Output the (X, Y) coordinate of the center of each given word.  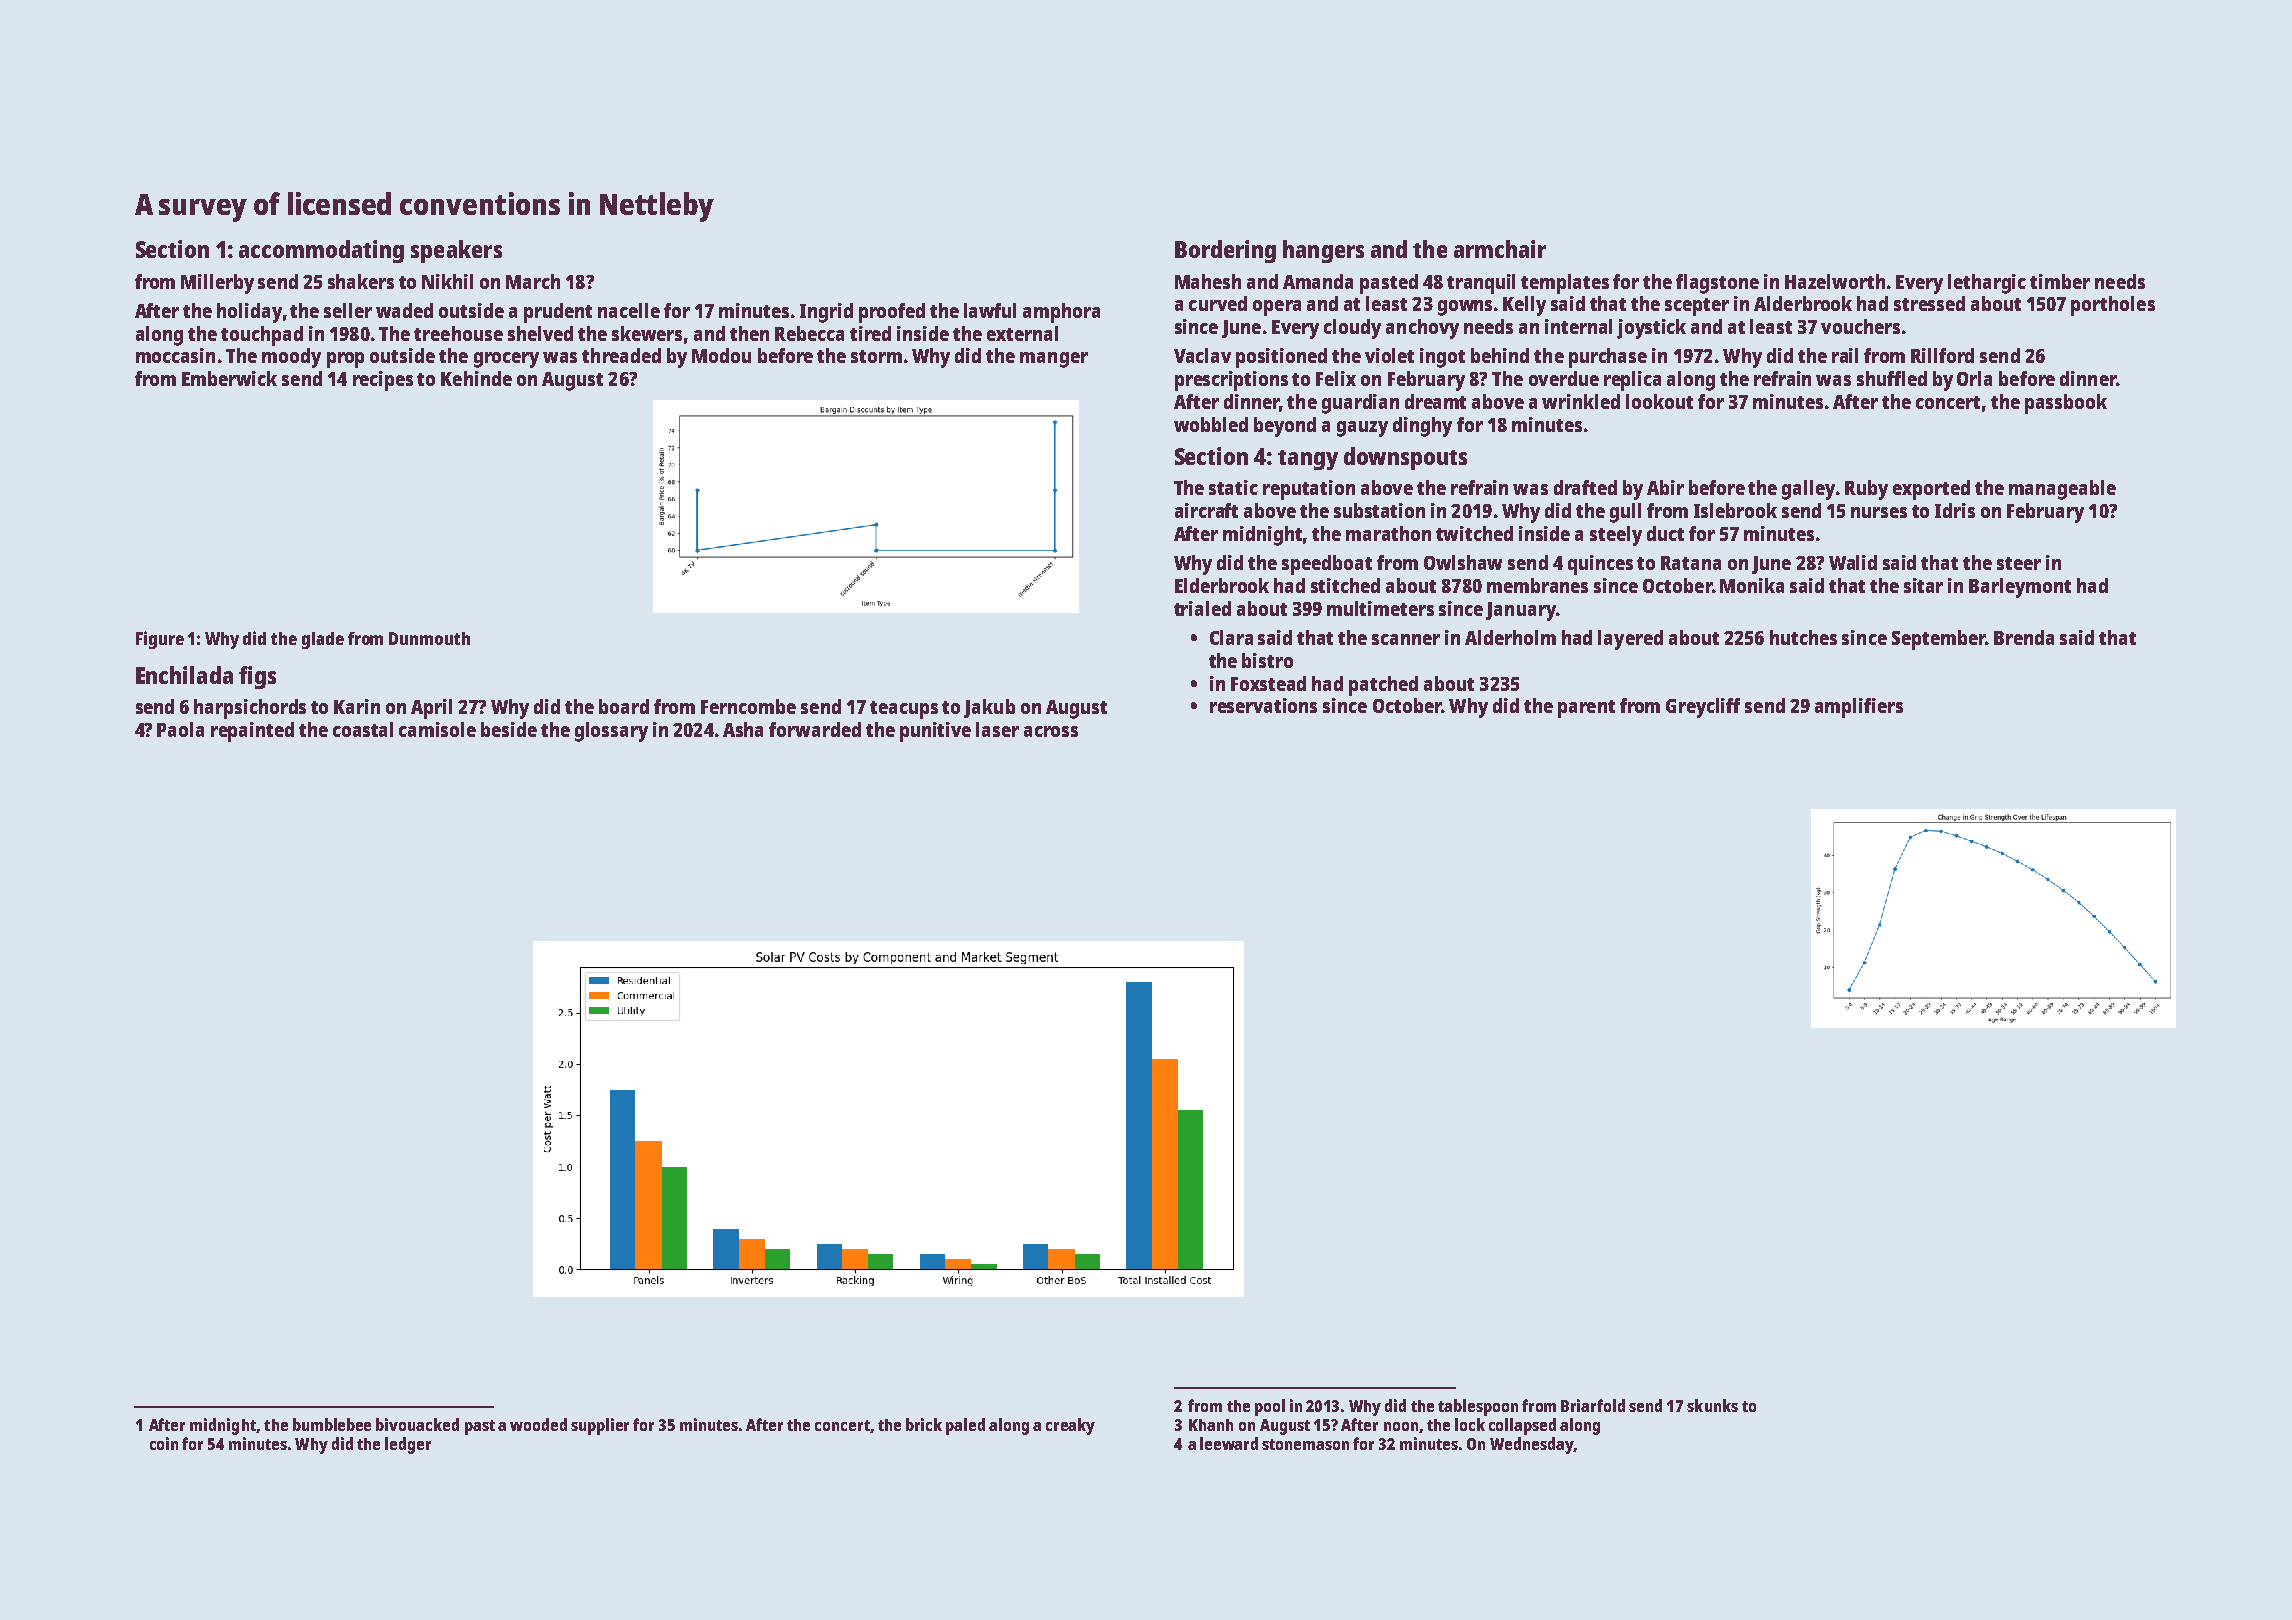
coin (164, 1443)
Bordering (1225, 251)
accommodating (321, 251)
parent (1586, 709)
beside (509, 729)
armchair (1500, 249)
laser (997, 729)
